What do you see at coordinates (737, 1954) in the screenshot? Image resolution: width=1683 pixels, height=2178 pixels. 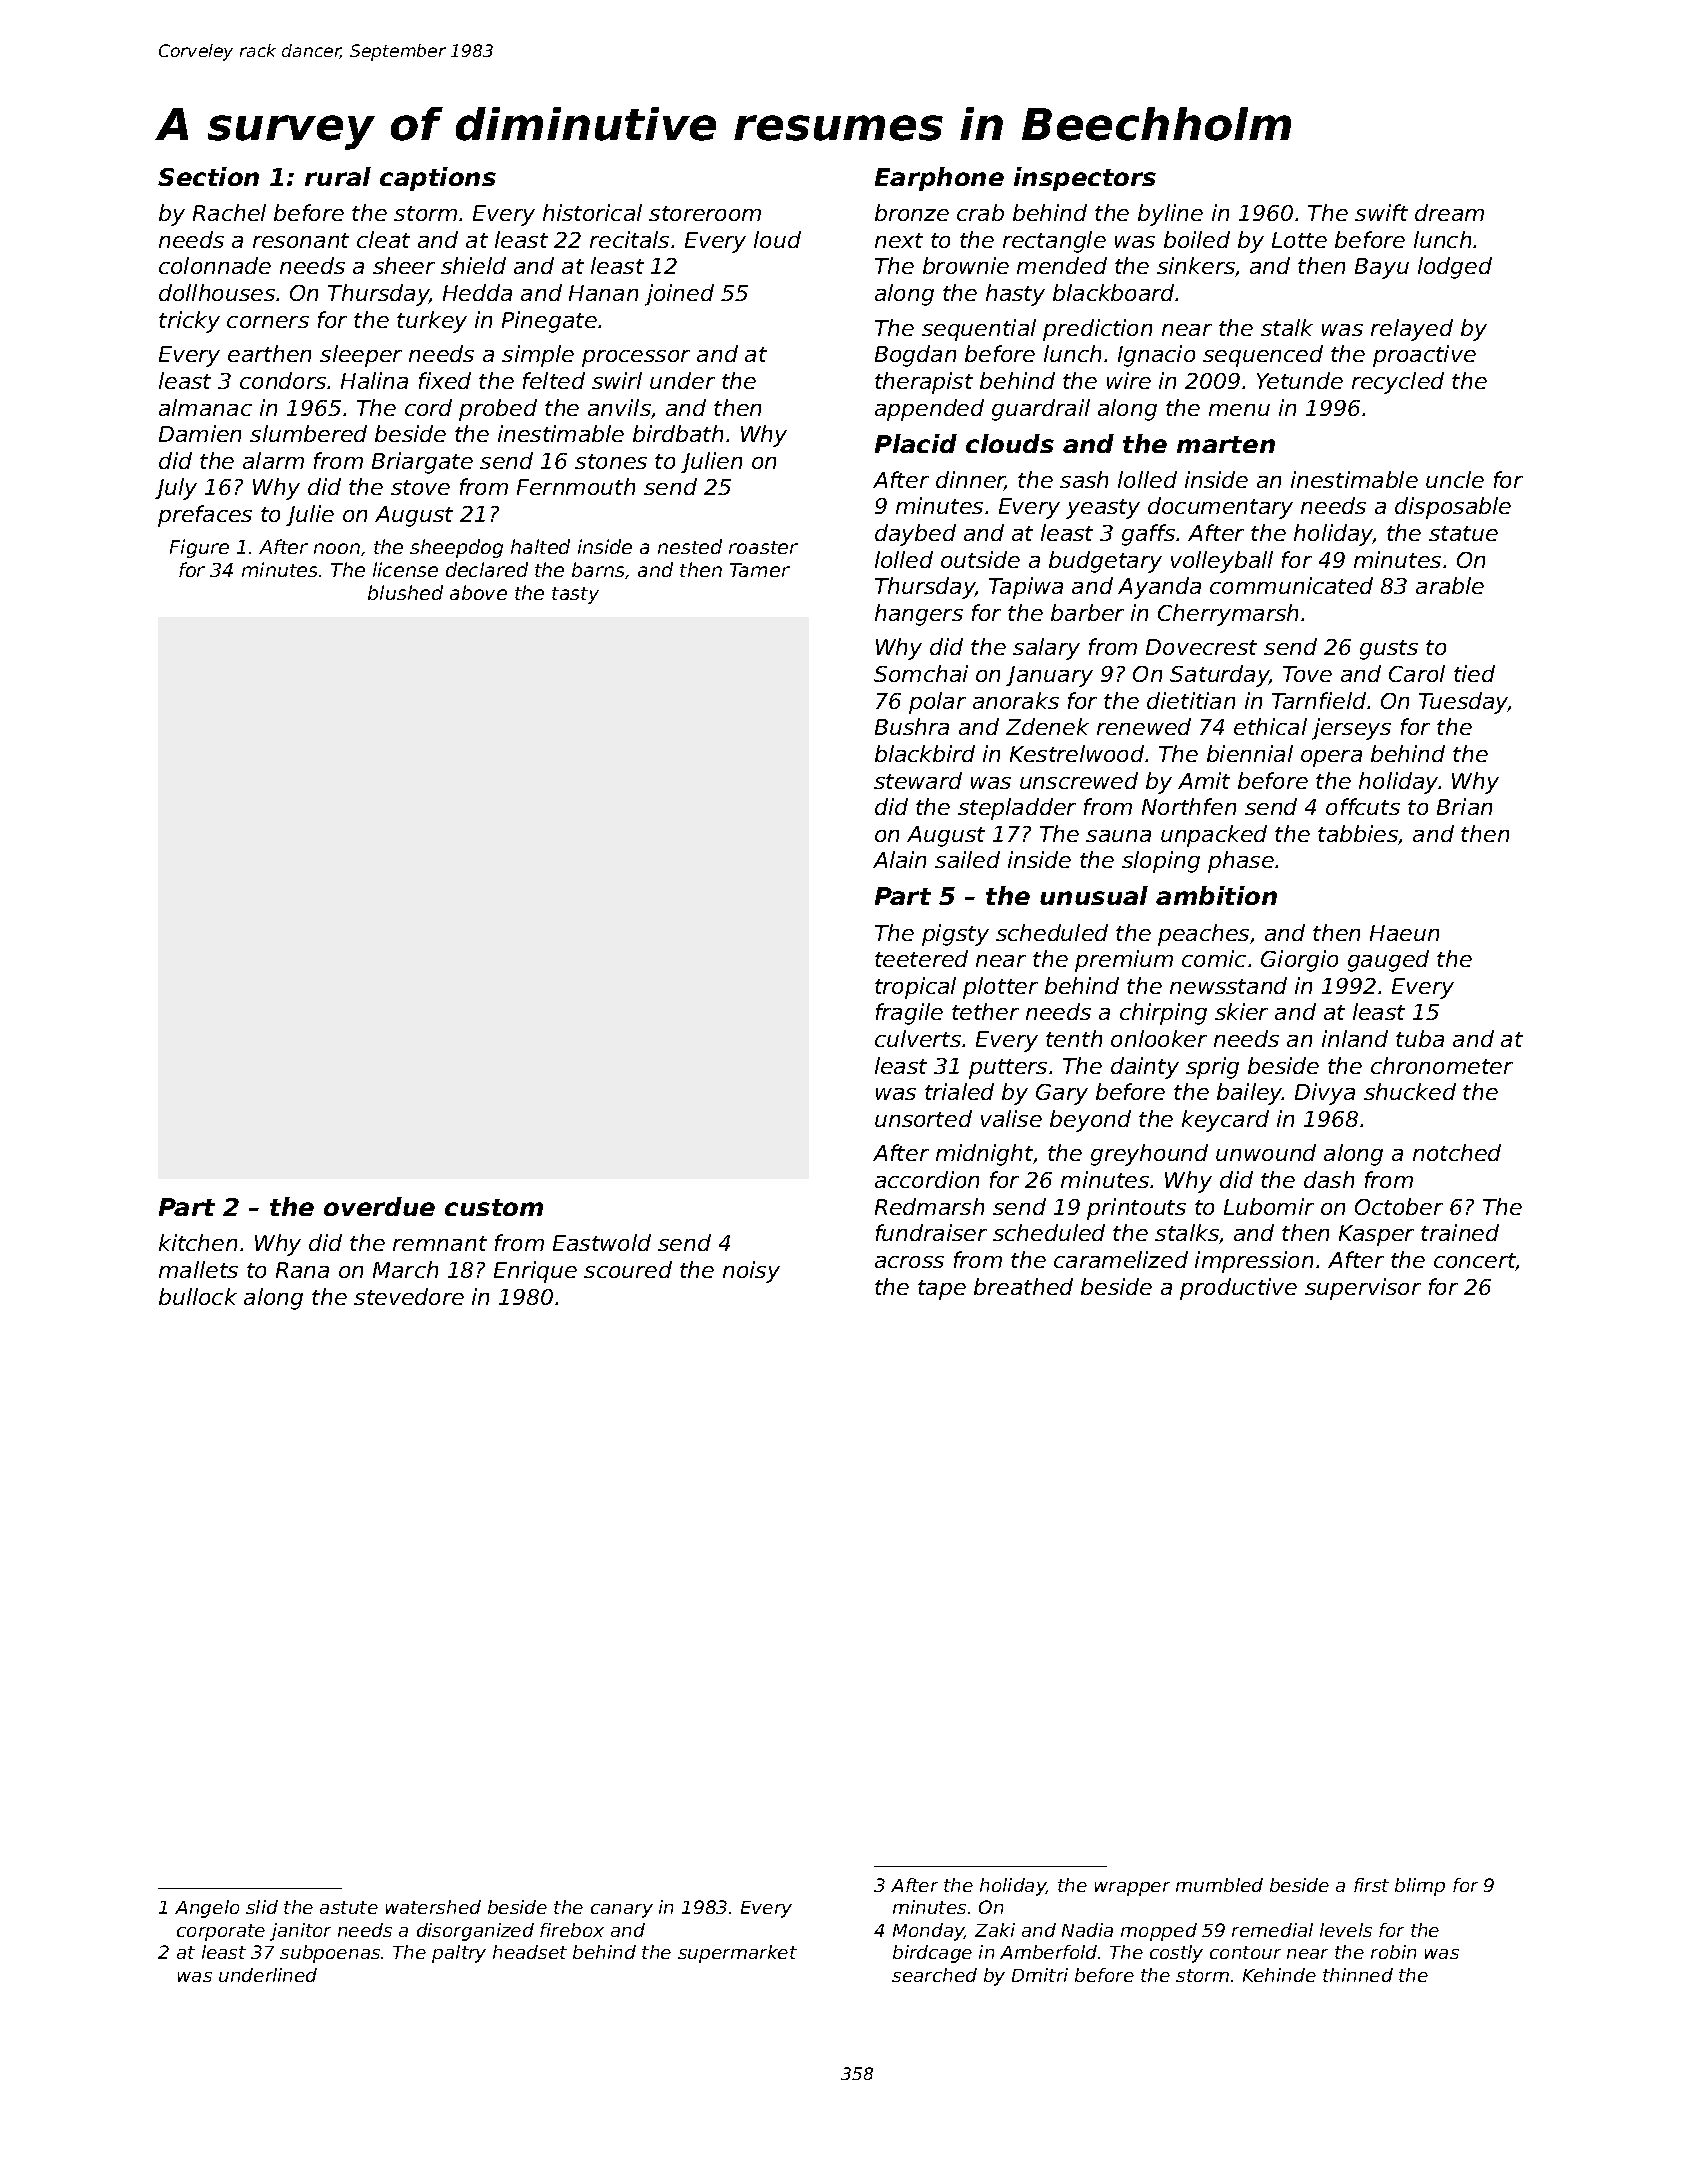 I see `supermarket` at bounding box center [737, 1954].
